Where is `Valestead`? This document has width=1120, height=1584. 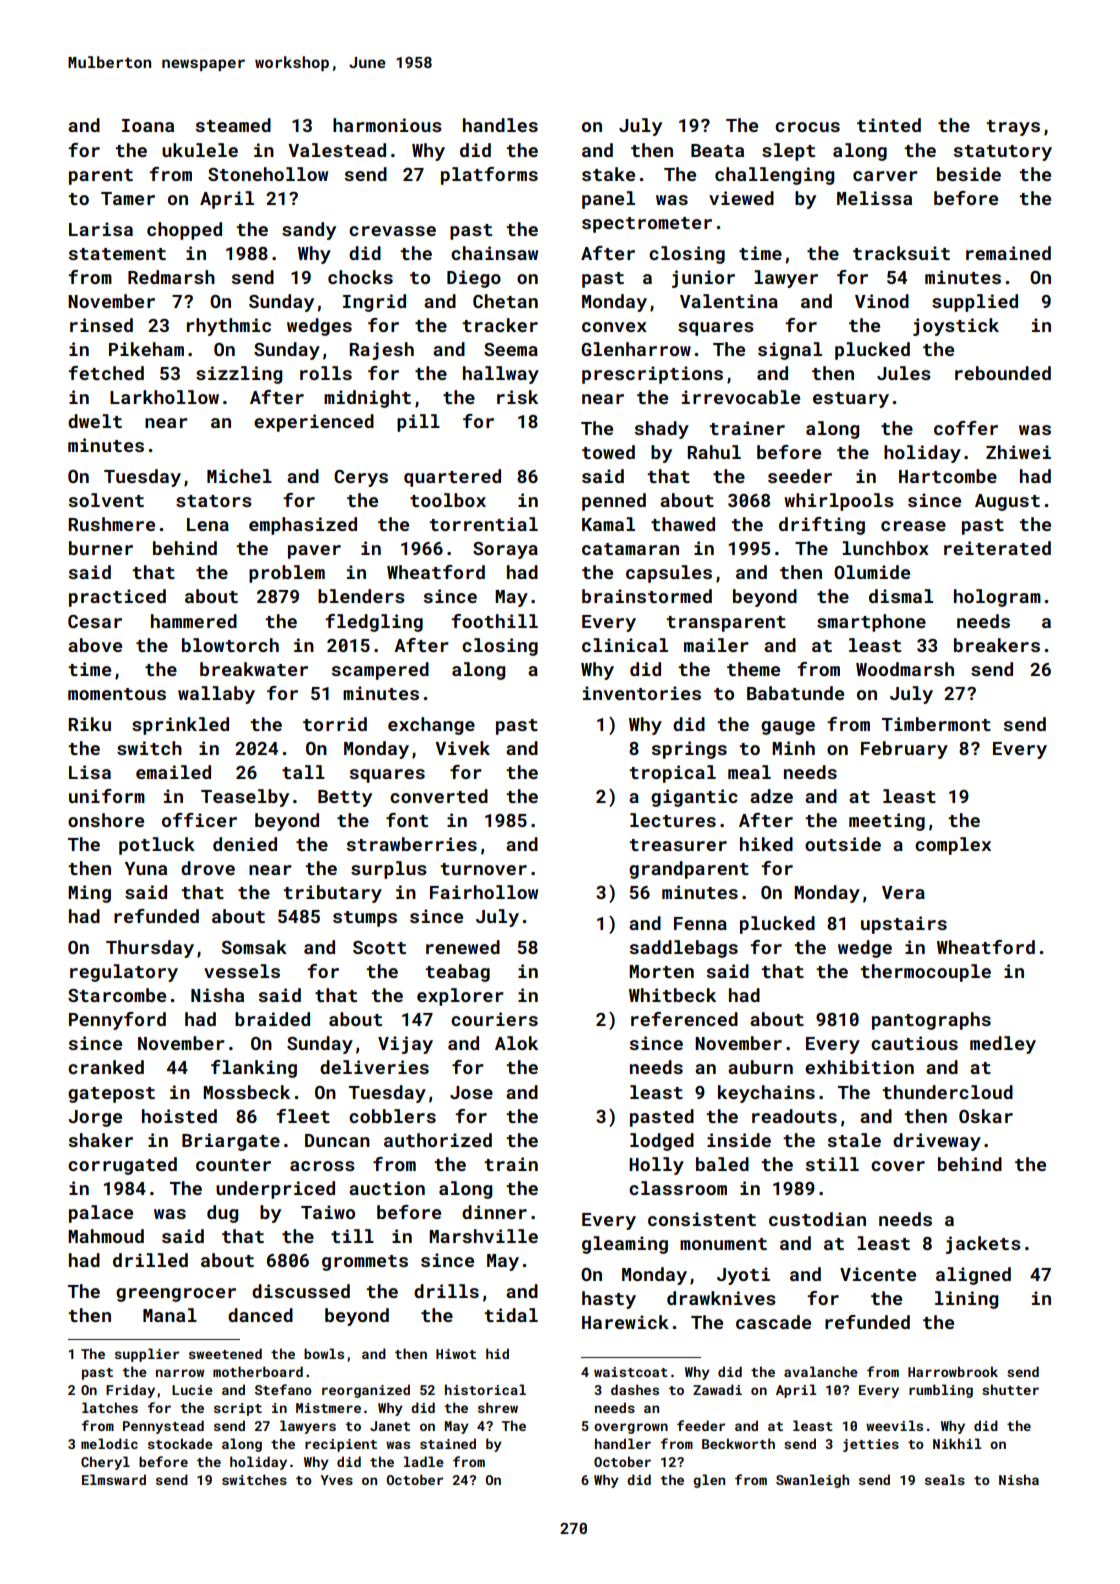
Valestead is located at coordinates (337, 150).
